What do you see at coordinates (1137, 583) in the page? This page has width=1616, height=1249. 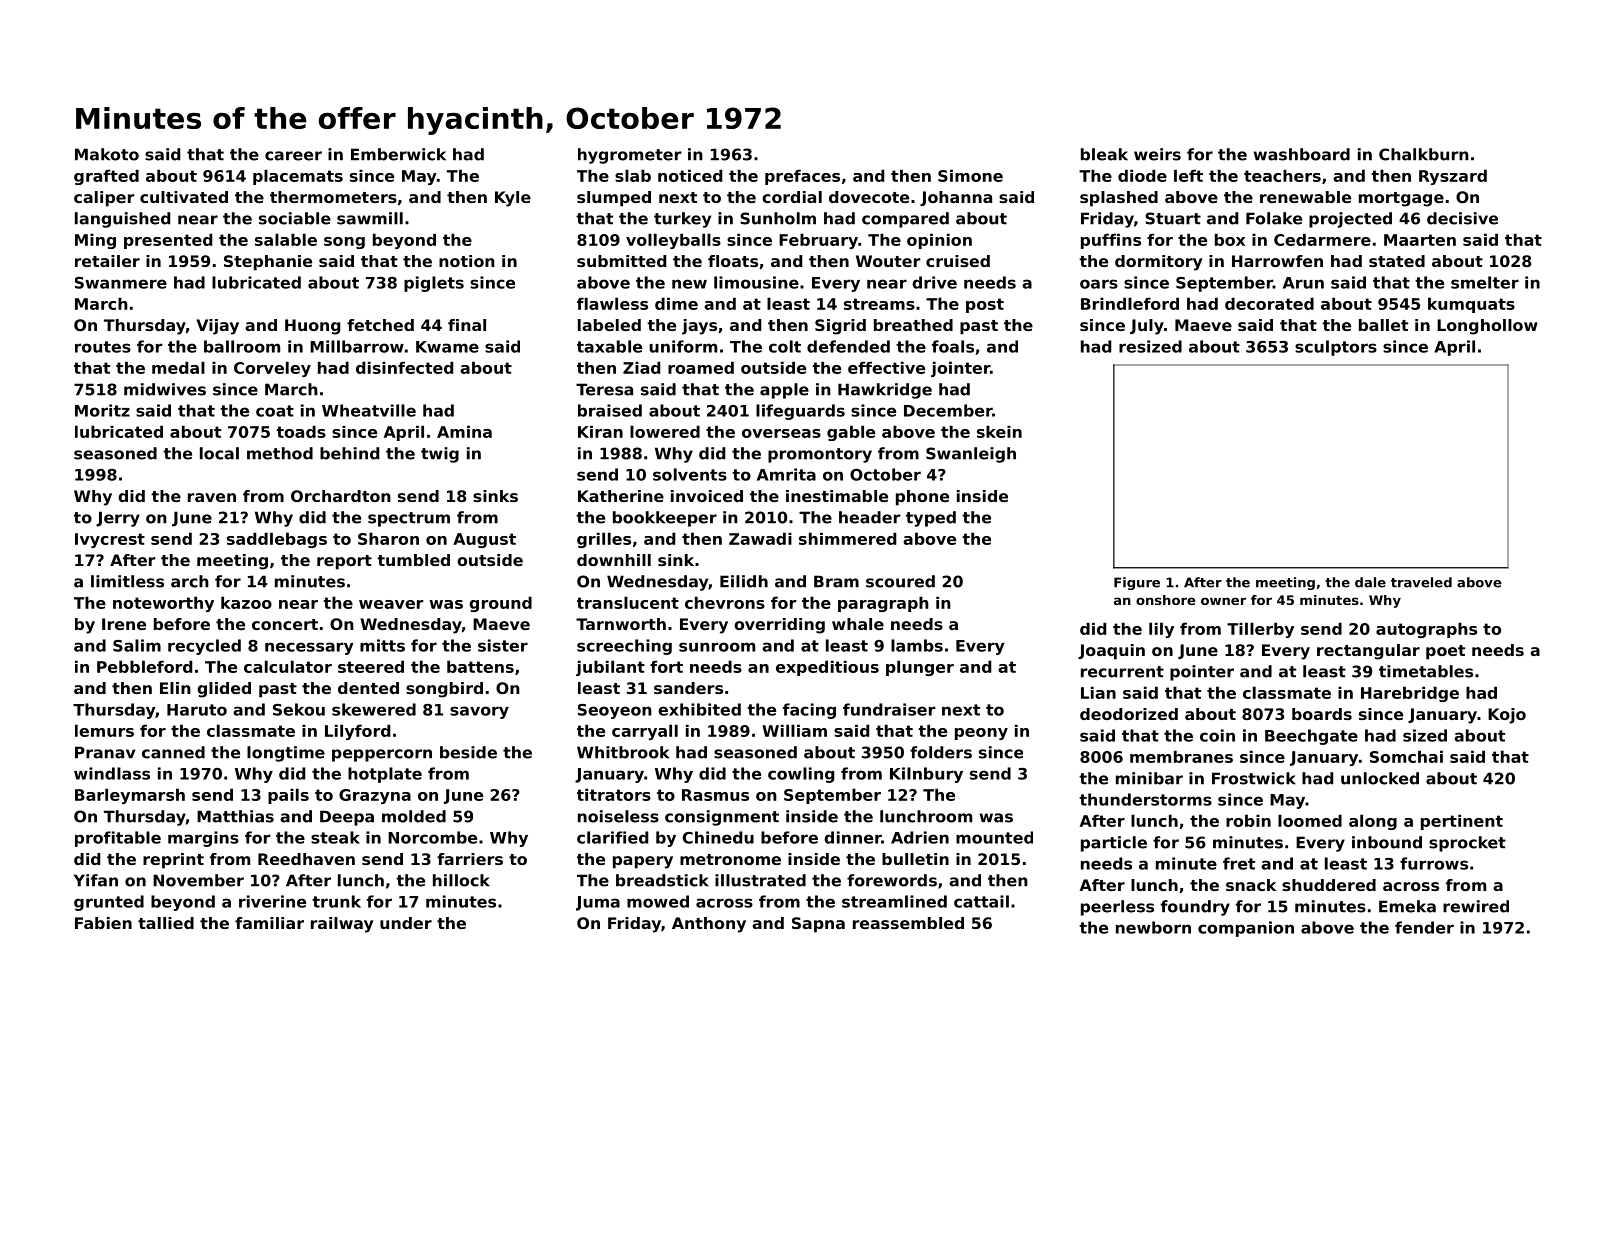 I see `Figure` at bounding box center [1137, 583].
